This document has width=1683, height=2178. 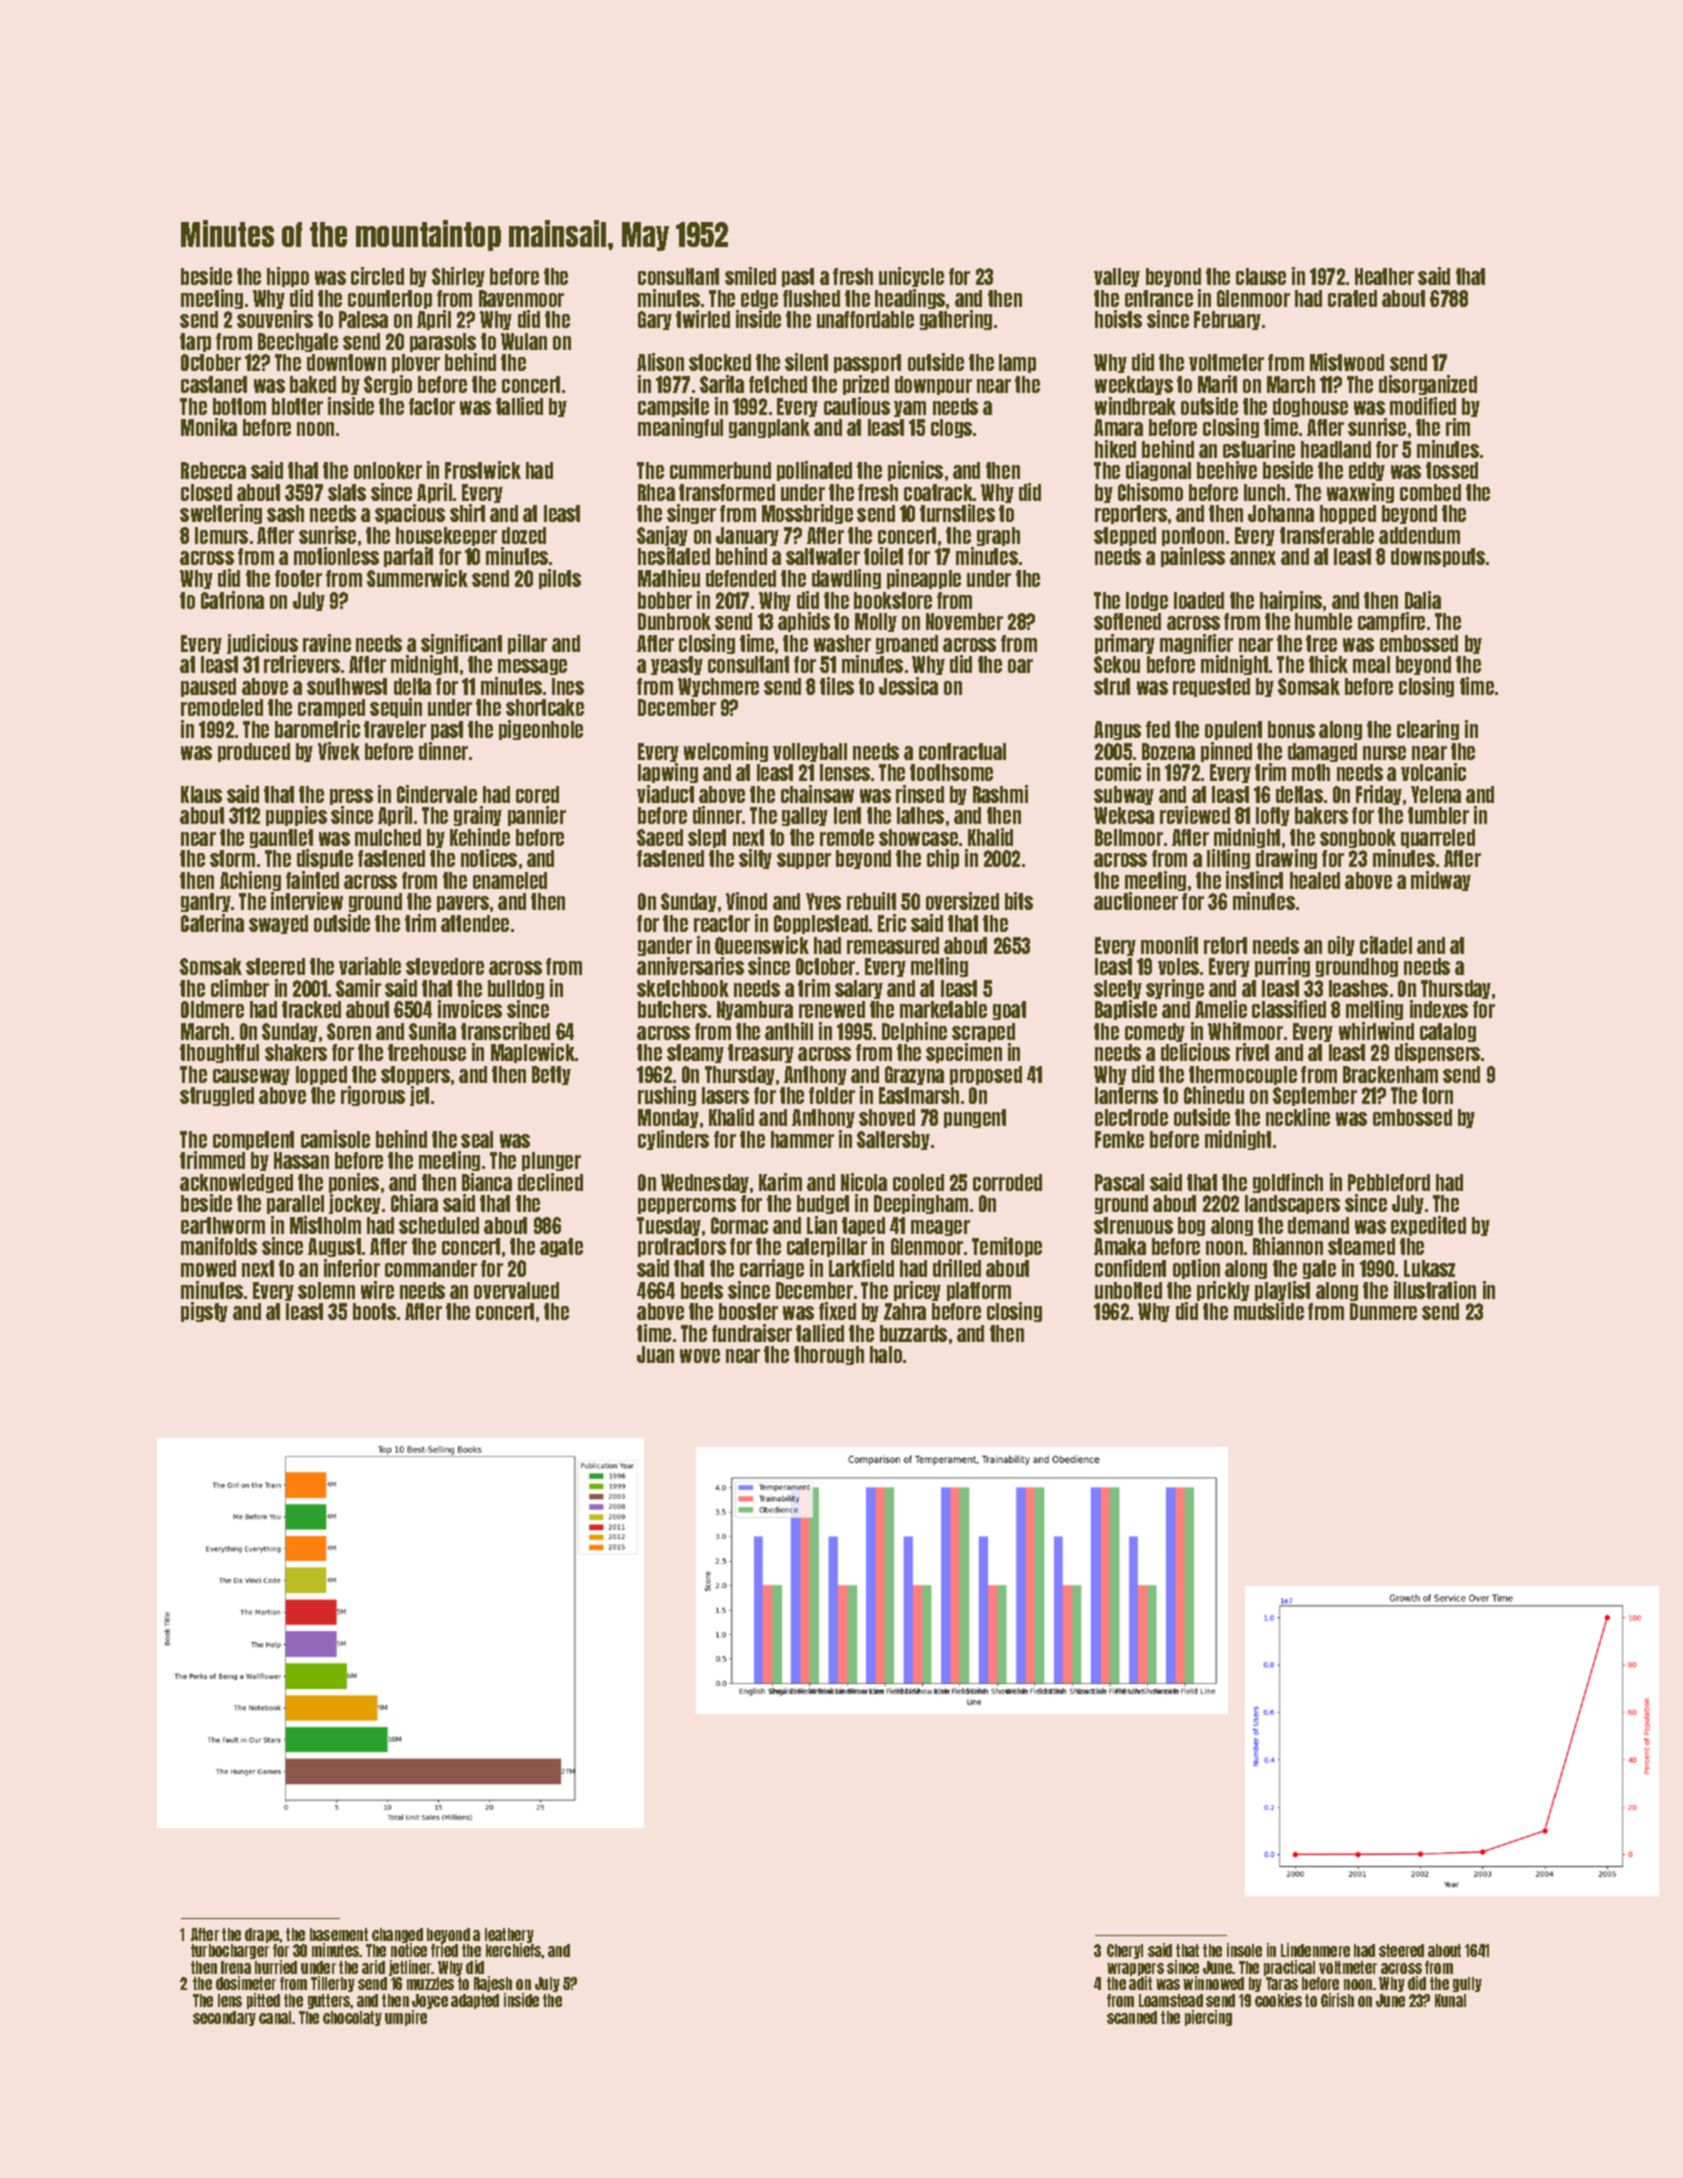 I want to click on smiled, so click(x=750, y=276).
